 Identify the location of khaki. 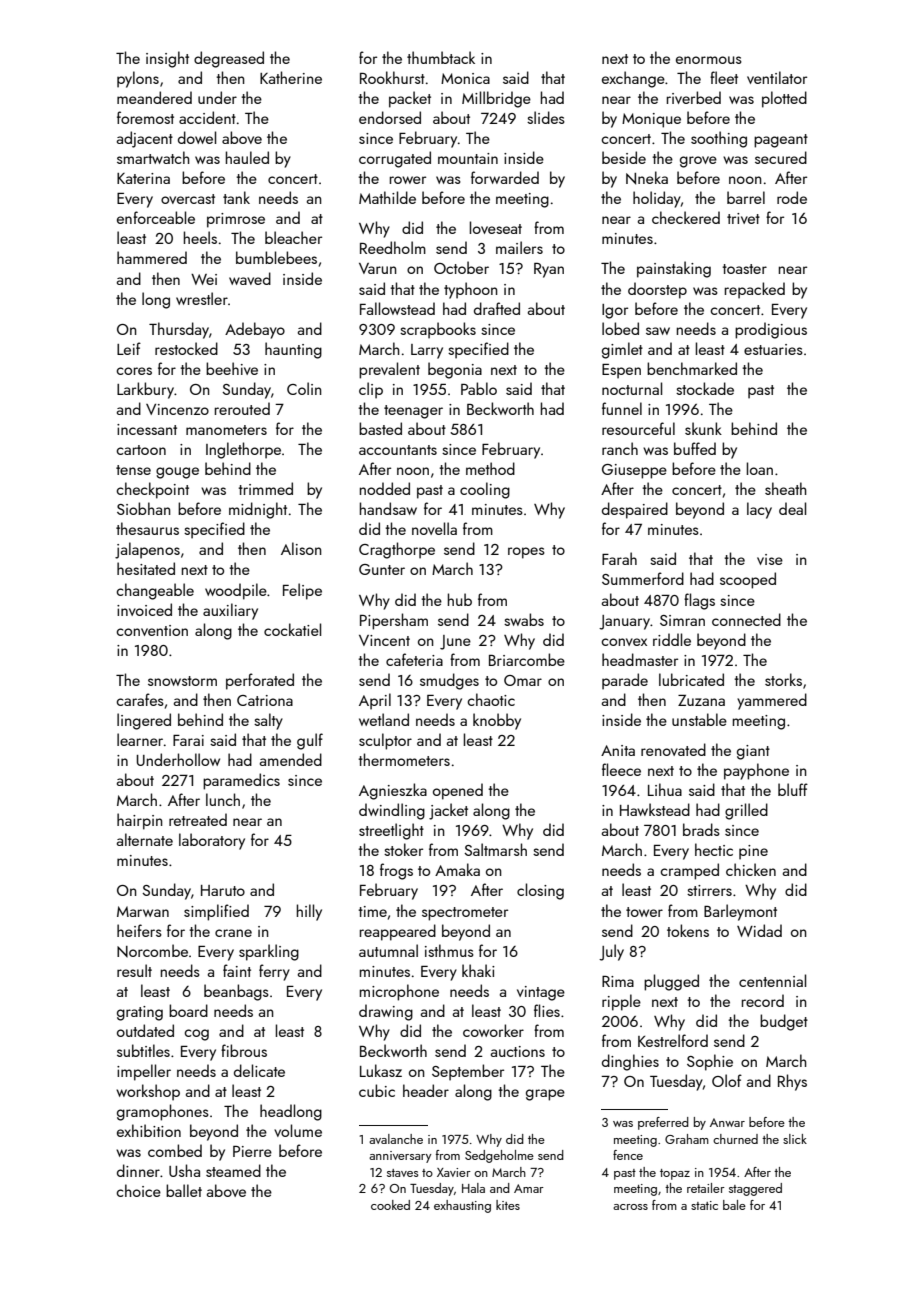
(478, 970).
